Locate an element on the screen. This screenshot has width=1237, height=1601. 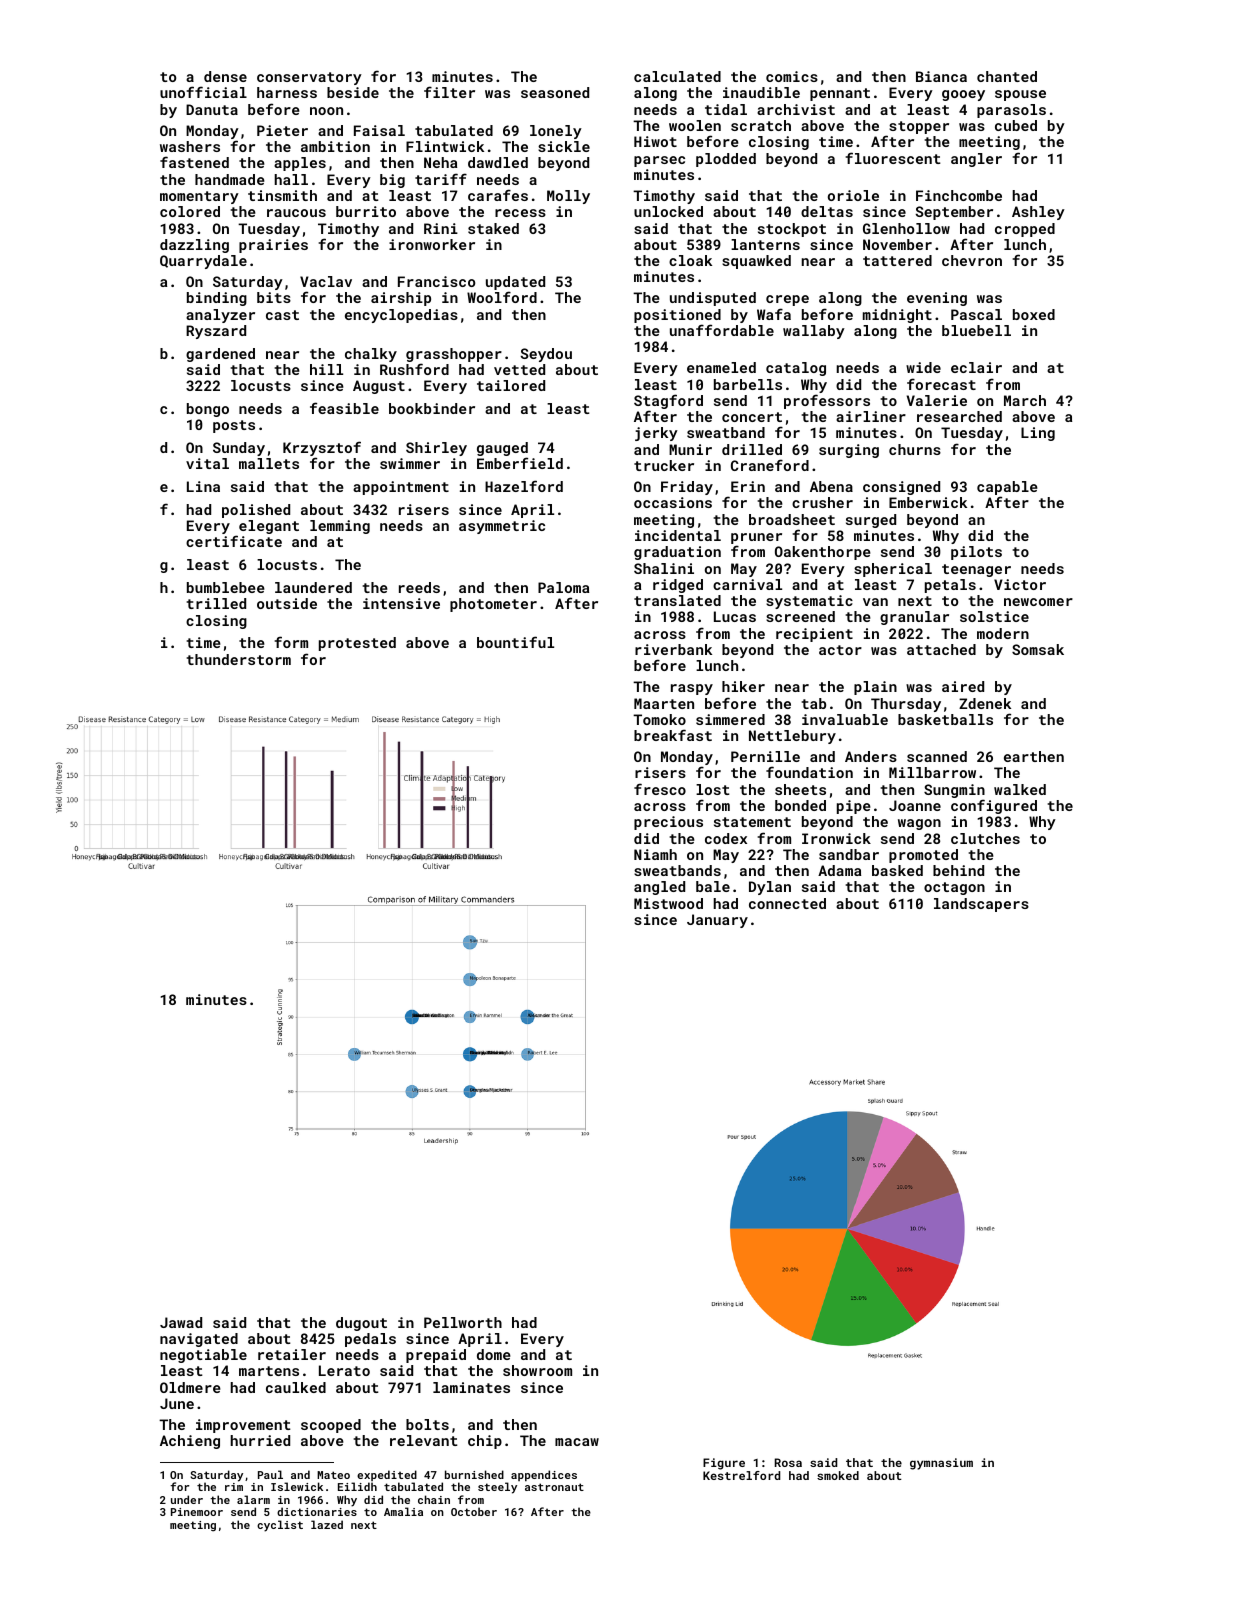
Kestrelford is located at coordinates (741, 1475).
